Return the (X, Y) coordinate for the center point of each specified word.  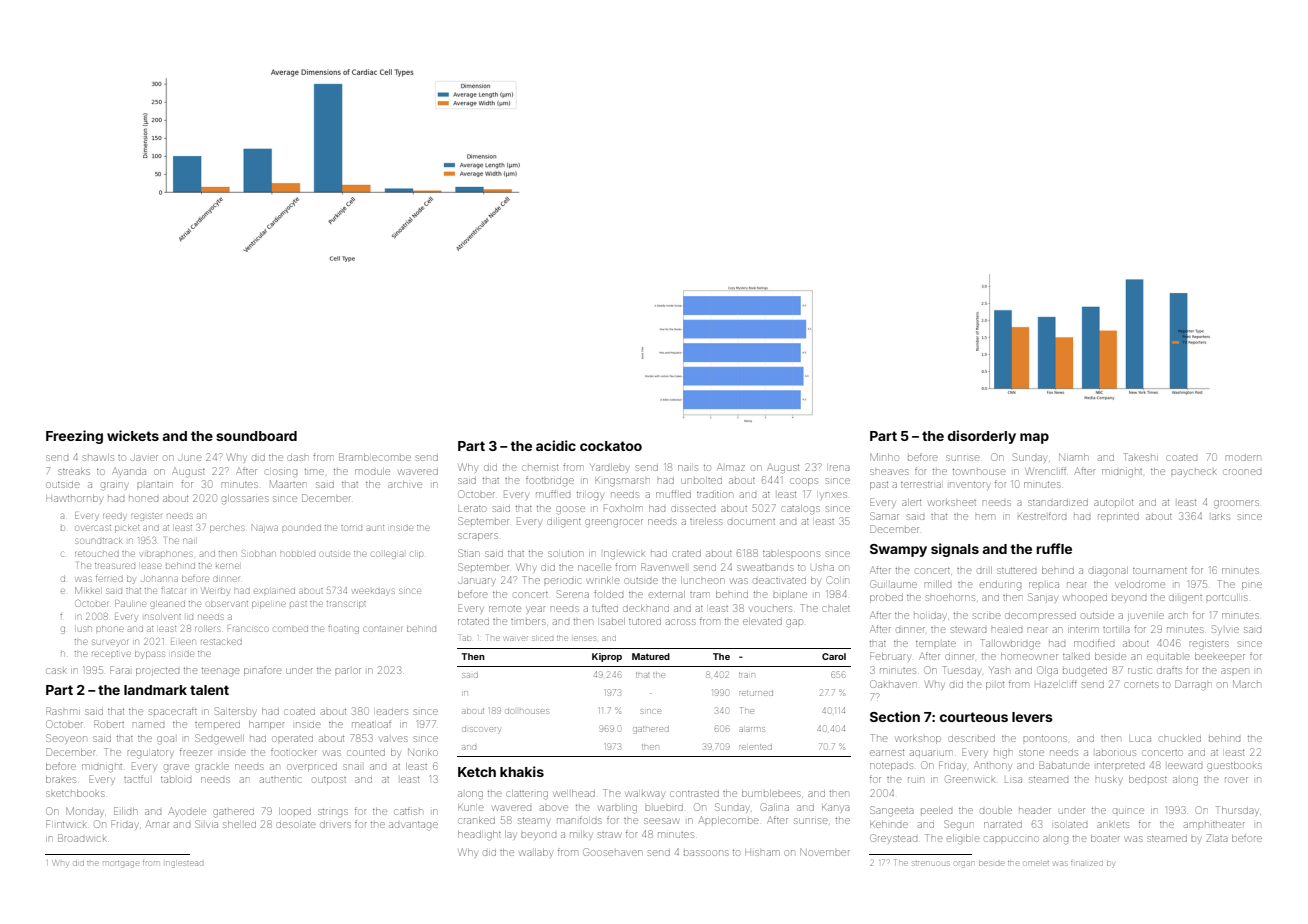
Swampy (898, 550)
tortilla (1116, 629)
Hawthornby (74, 499)
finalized (1087, 863)
